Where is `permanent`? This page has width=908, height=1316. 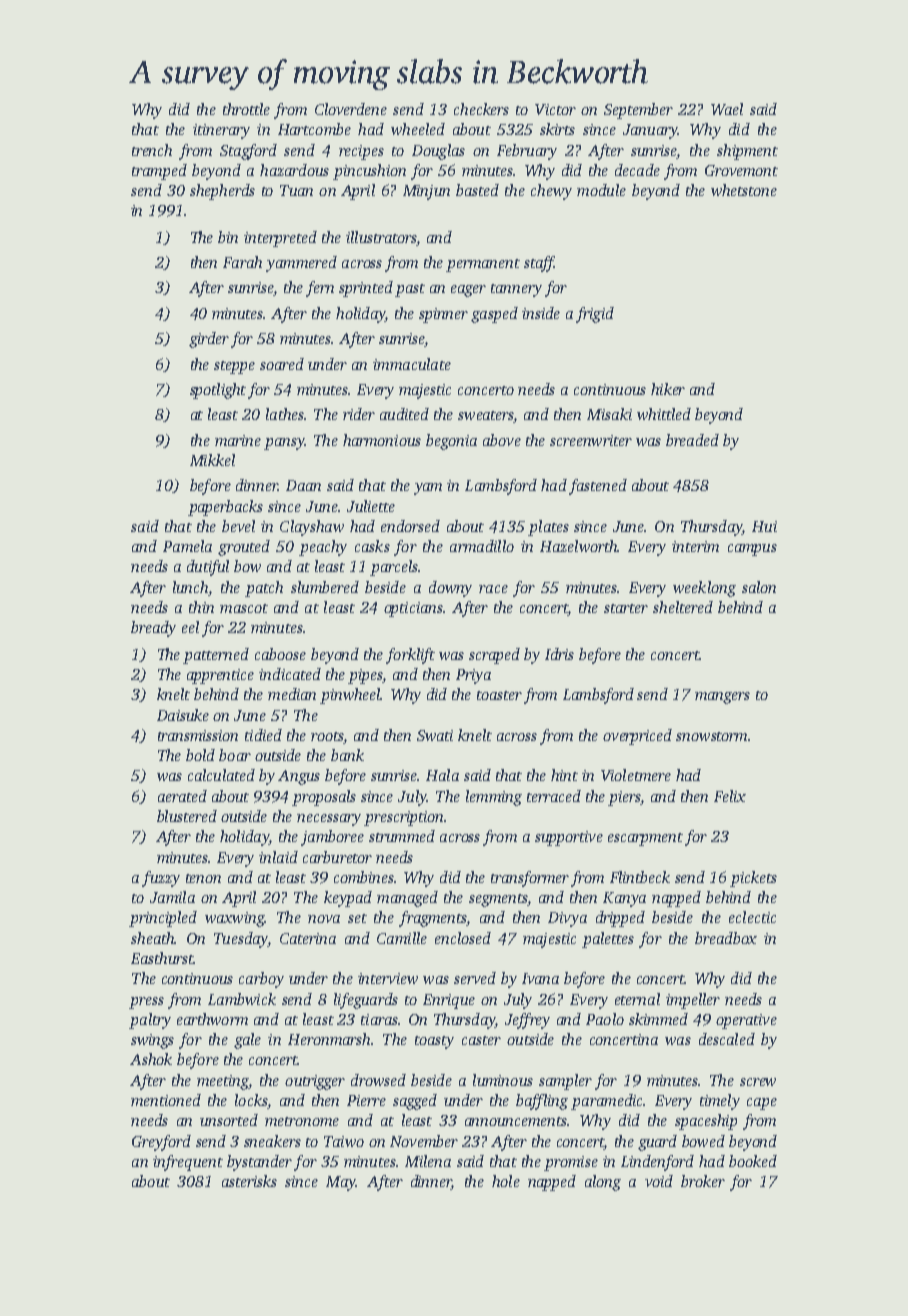 permanent is located at coordinates (483, 265).
